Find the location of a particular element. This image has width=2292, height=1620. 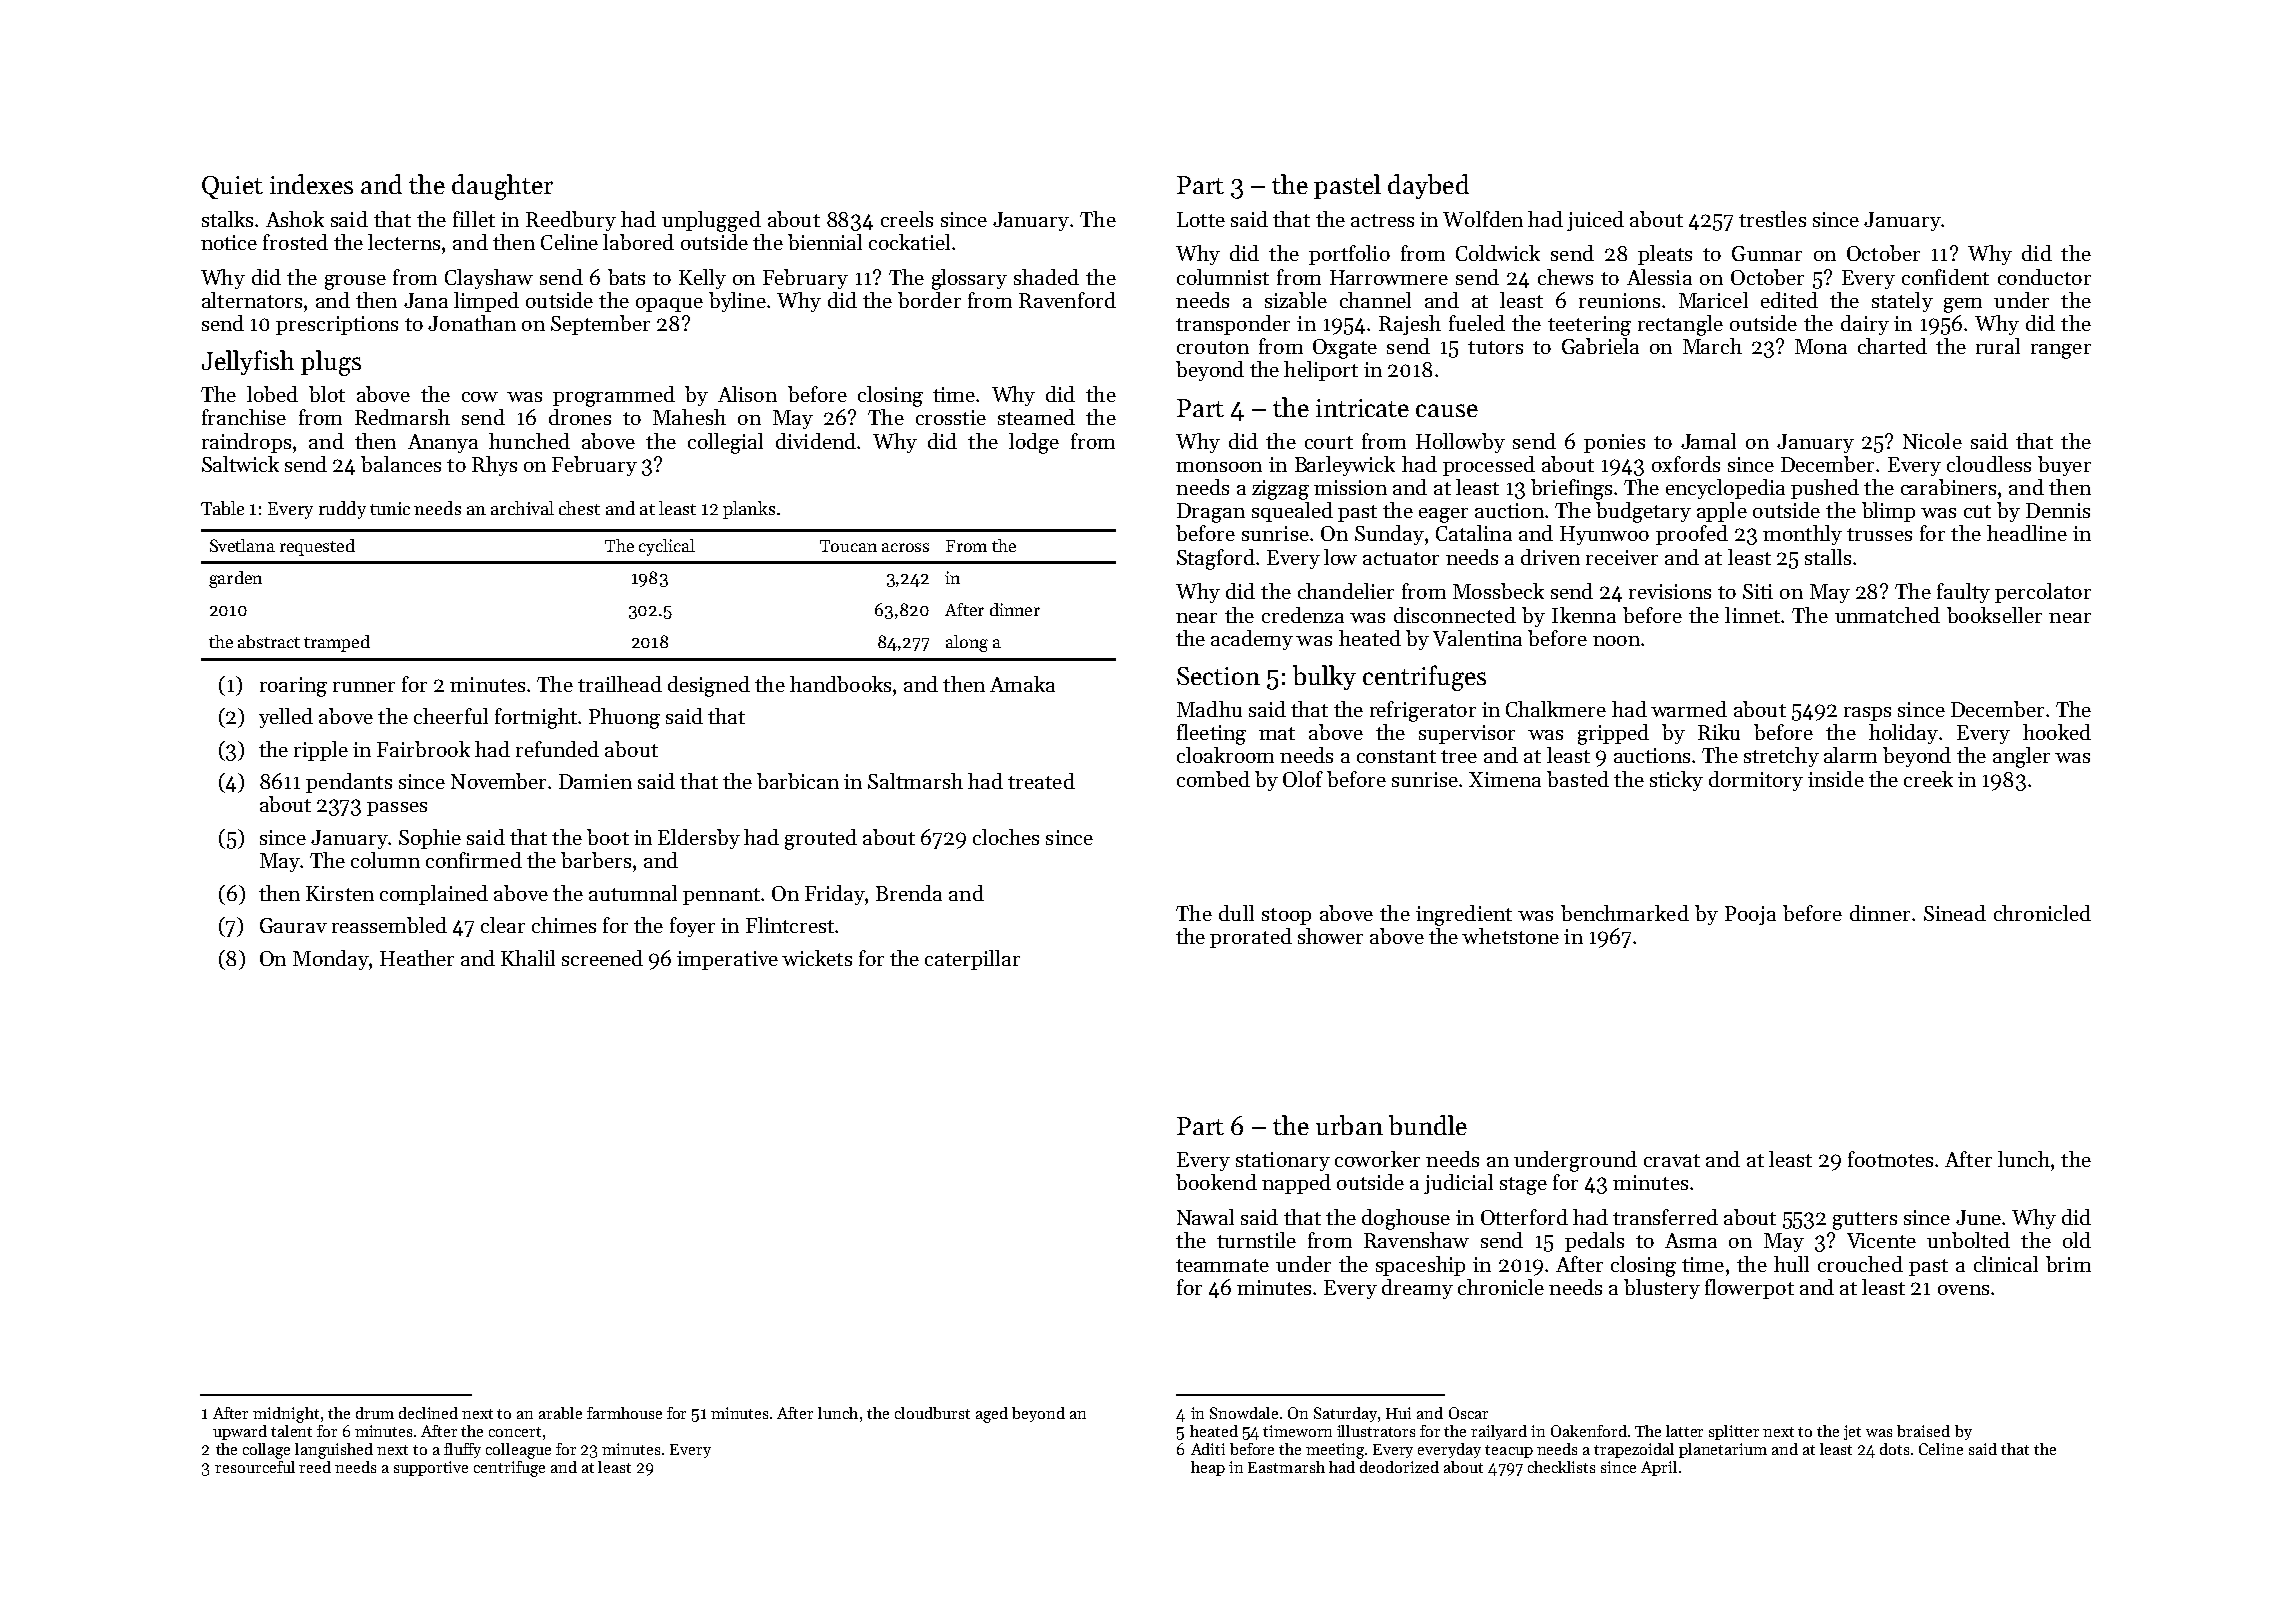

screened is located at coordinates (602, 958).
